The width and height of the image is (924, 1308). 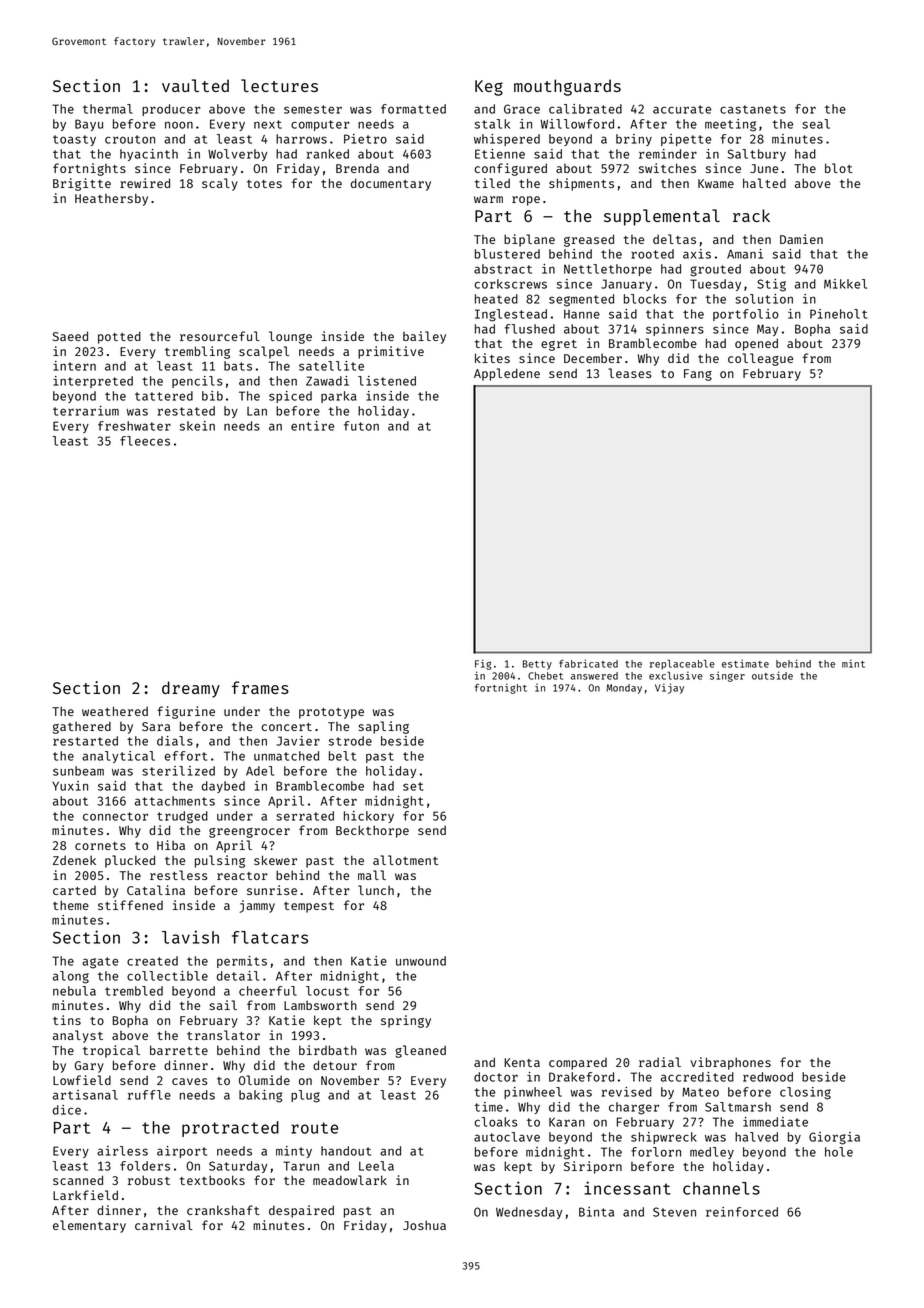 I want to click on sterilized, so click(x=178, y=771).
